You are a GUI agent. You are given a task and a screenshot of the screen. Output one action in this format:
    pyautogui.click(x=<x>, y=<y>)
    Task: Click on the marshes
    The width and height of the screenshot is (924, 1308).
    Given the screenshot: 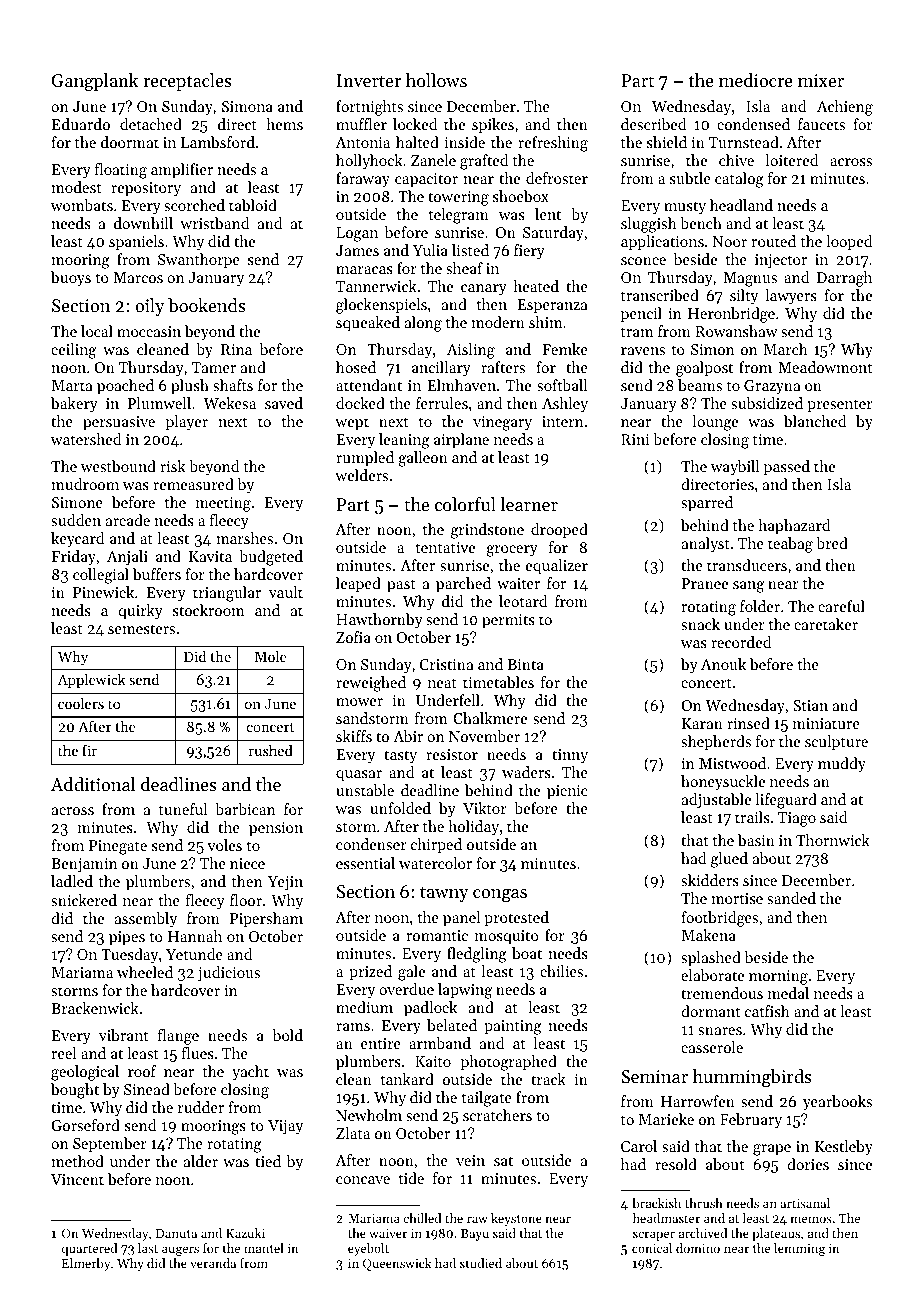 What is the action you would take?
    pyautogui.click(x=244, y=538)
